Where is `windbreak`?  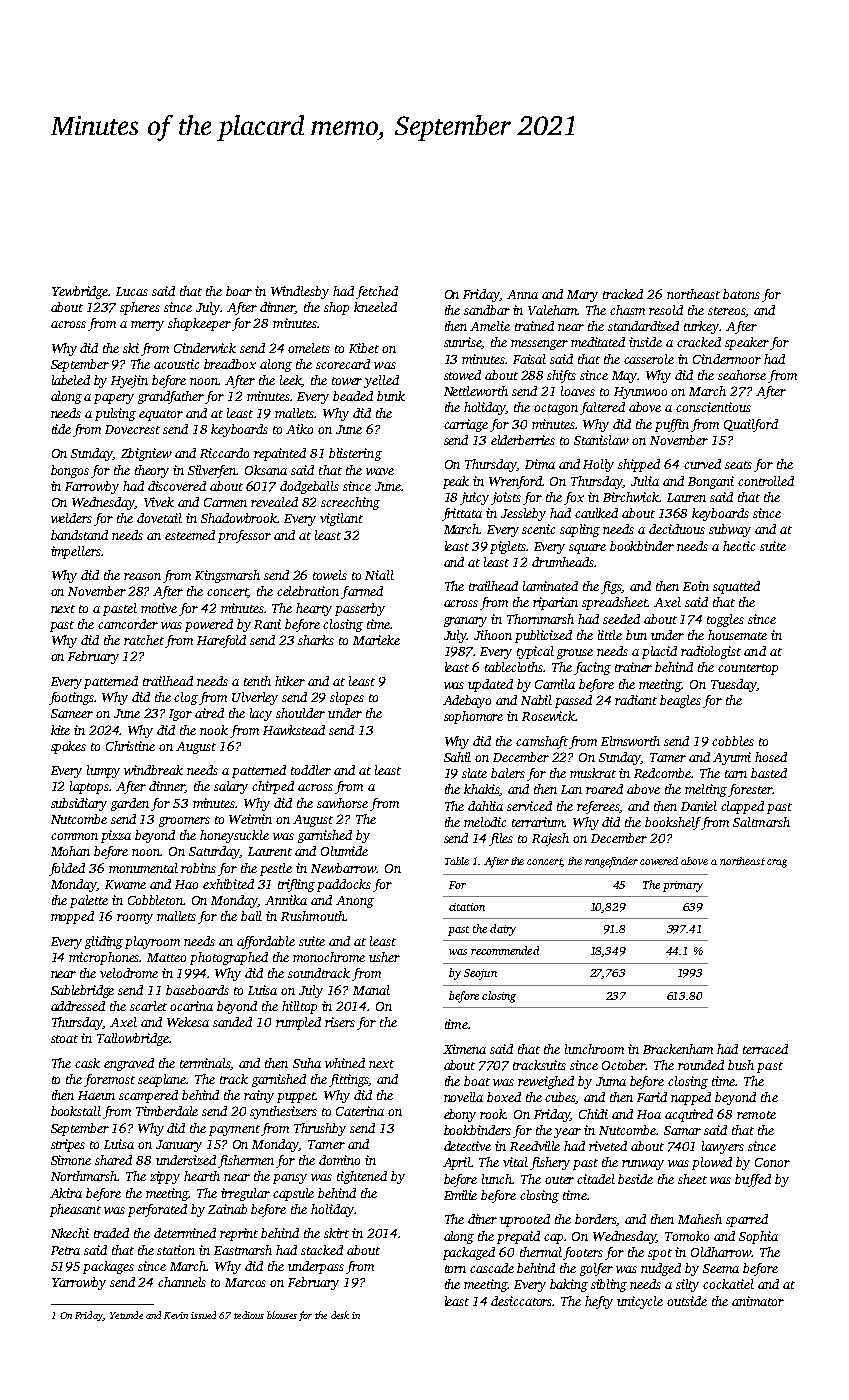
windbreak is located at coordinates (153, 770).
